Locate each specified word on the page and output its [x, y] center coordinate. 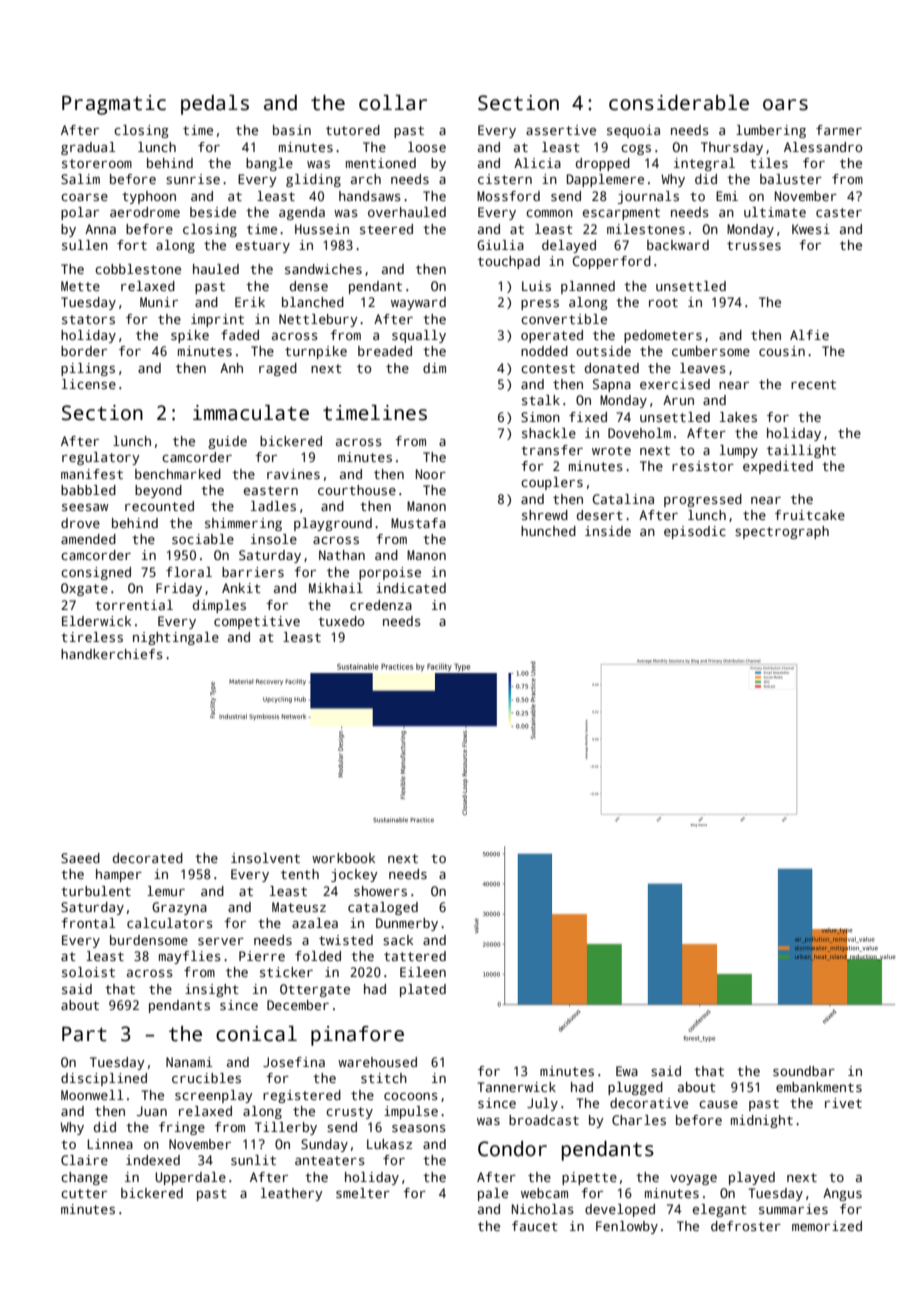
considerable [679, 103]
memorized [827, 1226]
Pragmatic [114, 105]
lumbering [771, 131]
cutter [84, 1193]
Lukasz [389, 1144]
